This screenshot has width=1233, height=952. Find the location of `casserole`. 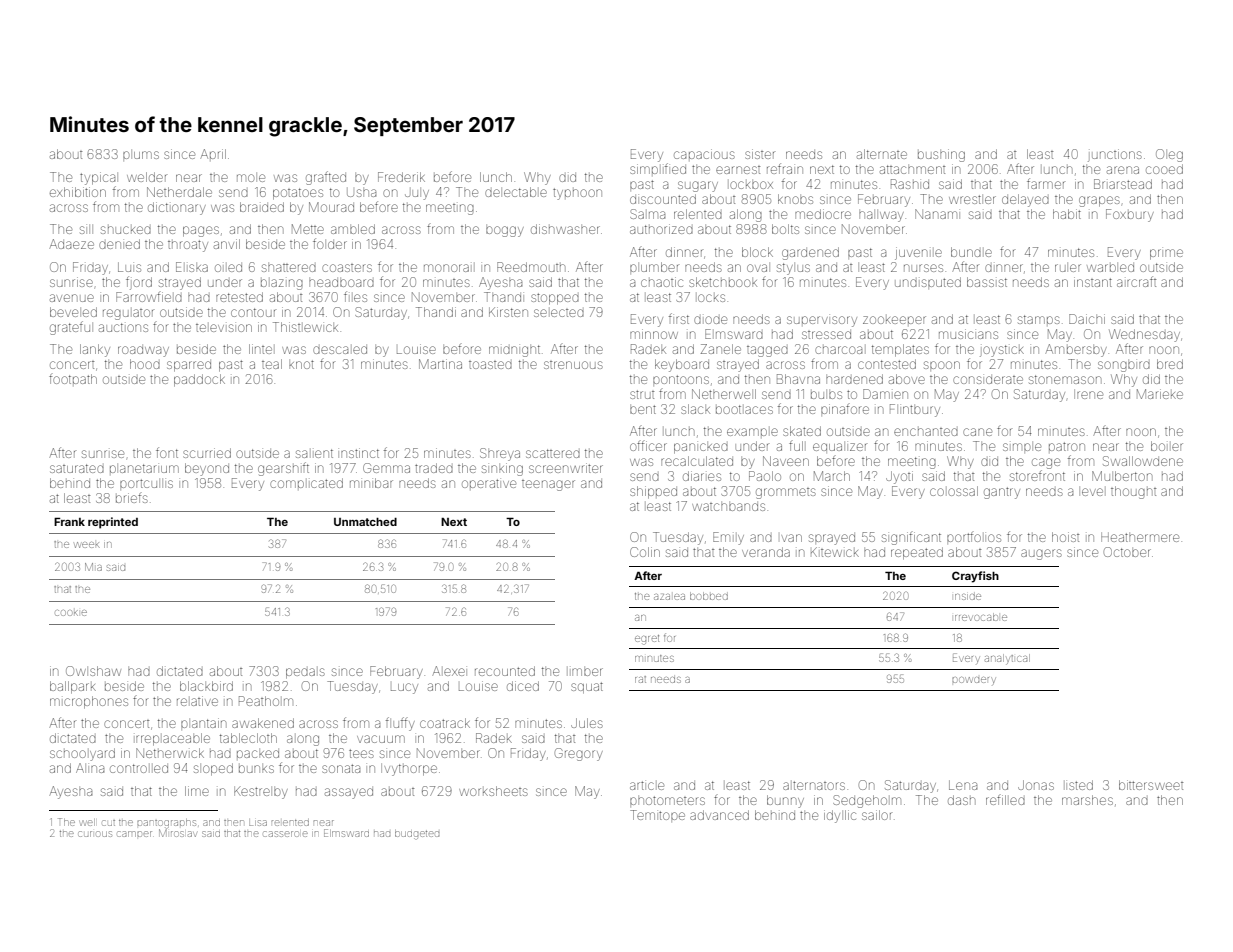

casserole is located at coordinates (286, 834).
